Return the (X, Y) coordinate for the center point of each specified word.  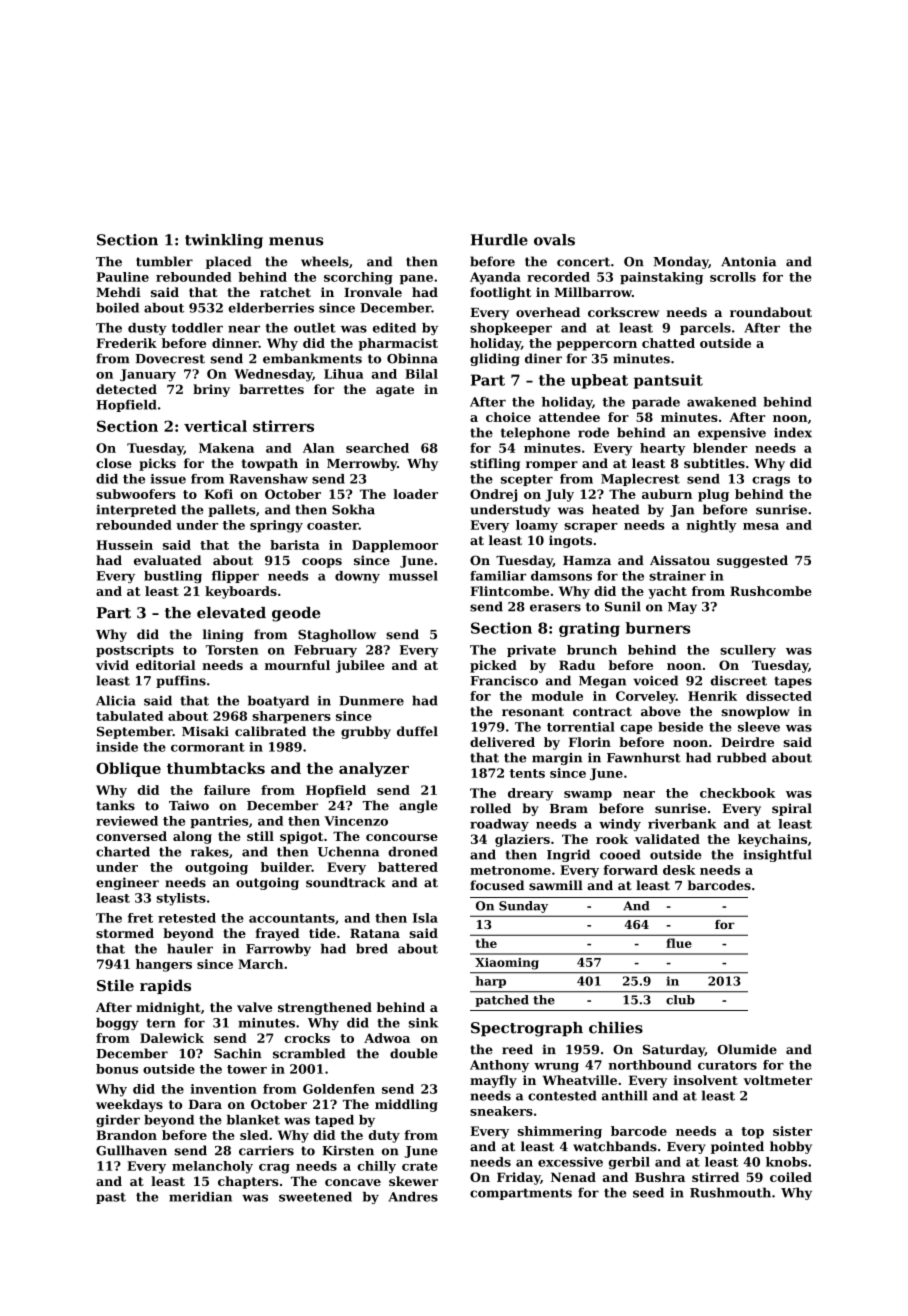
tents (527, 773)
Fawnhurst (644, 757)
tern (160, 1023)
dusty (147, 329)
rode (593, 432)
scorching (358, 278)
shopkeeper (511, 329)
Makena (226, 448)
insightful (777, 855)
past (111, 1198)
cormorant (208, 747)
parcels (705, 329)
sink (423, 1023)
